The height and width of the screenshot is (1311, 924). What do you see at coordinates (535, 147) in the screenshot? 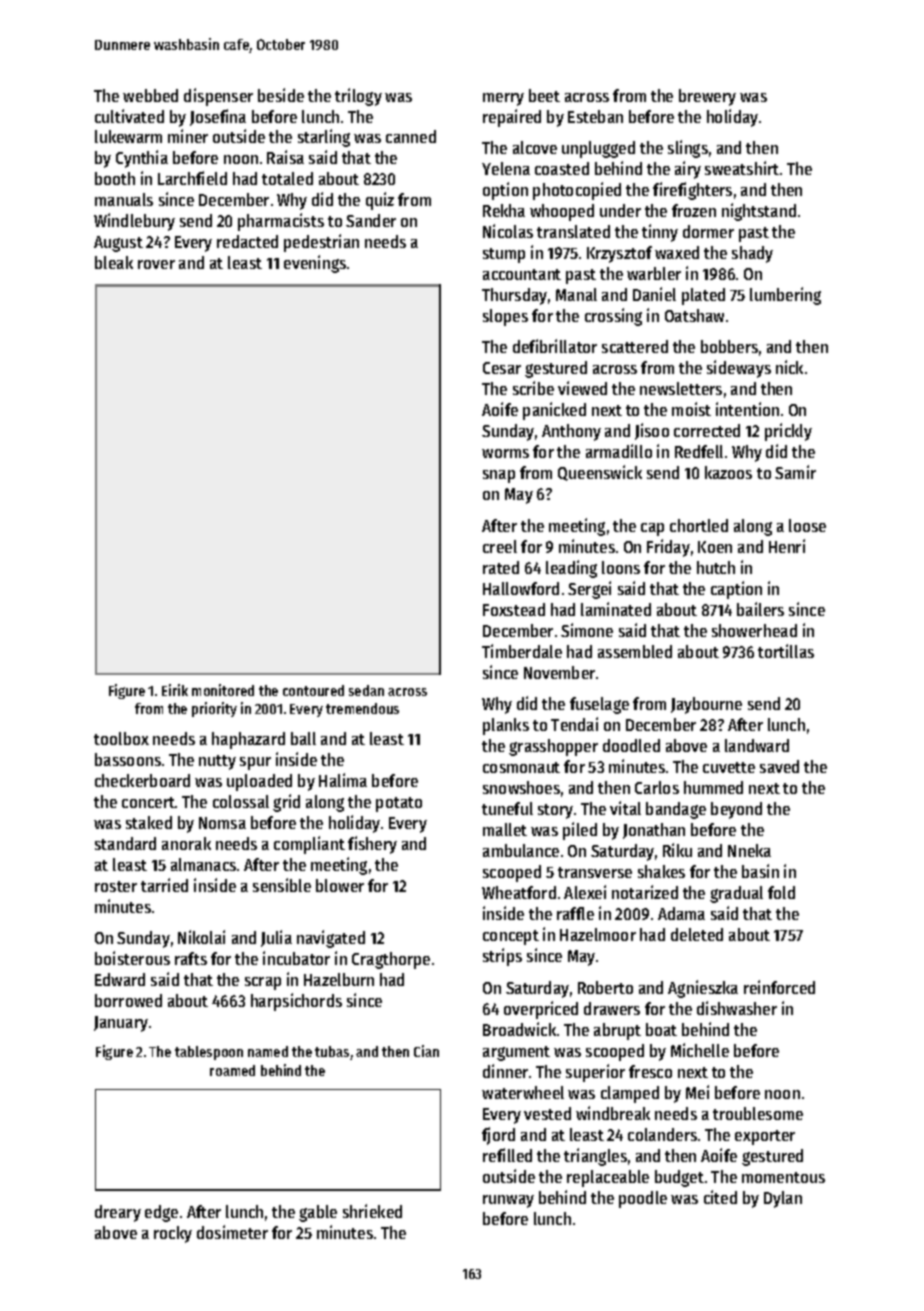
I see `alcove` at bounding box center [535, 147].
